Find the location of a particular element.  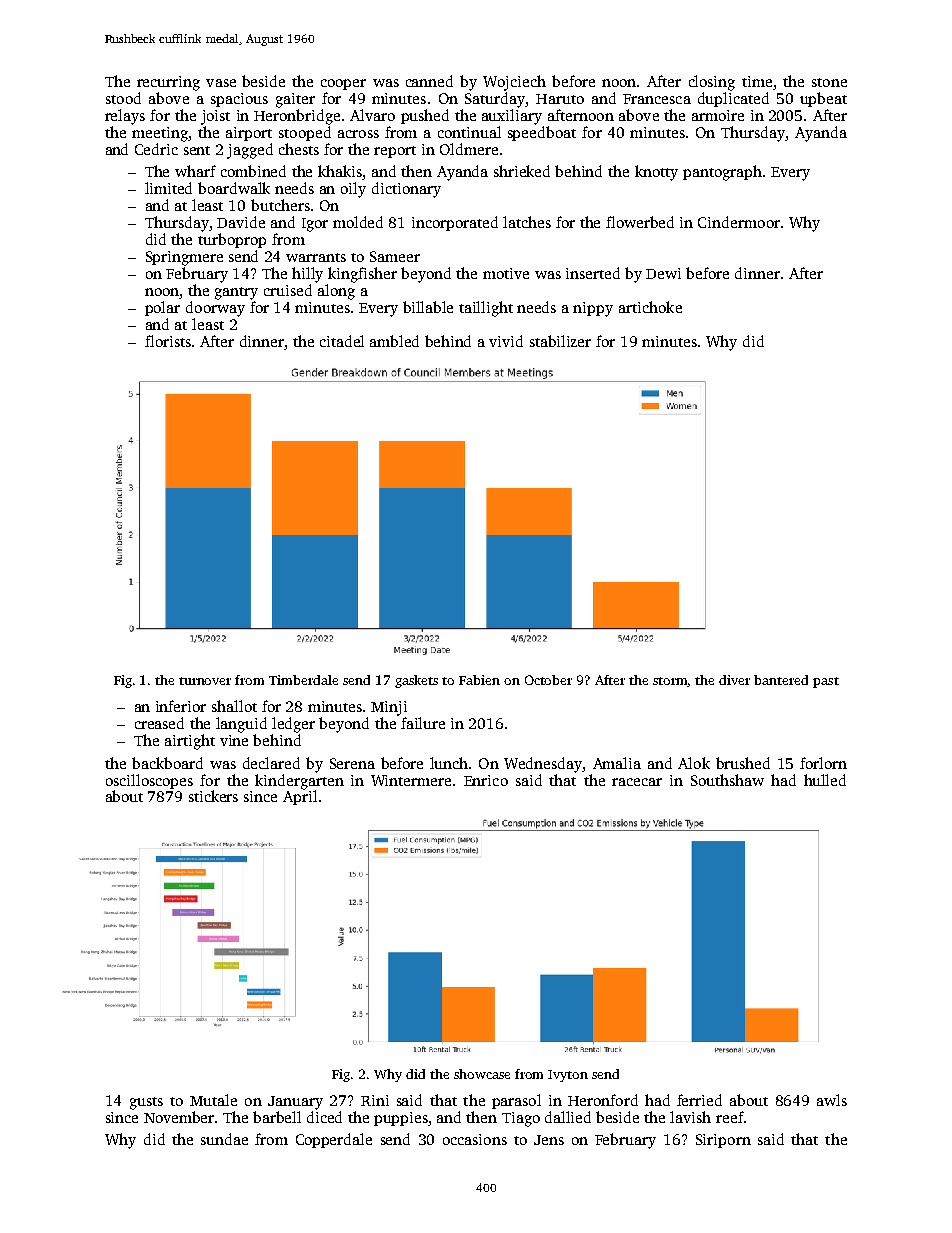

polar is located at coordinates (162, 308).
